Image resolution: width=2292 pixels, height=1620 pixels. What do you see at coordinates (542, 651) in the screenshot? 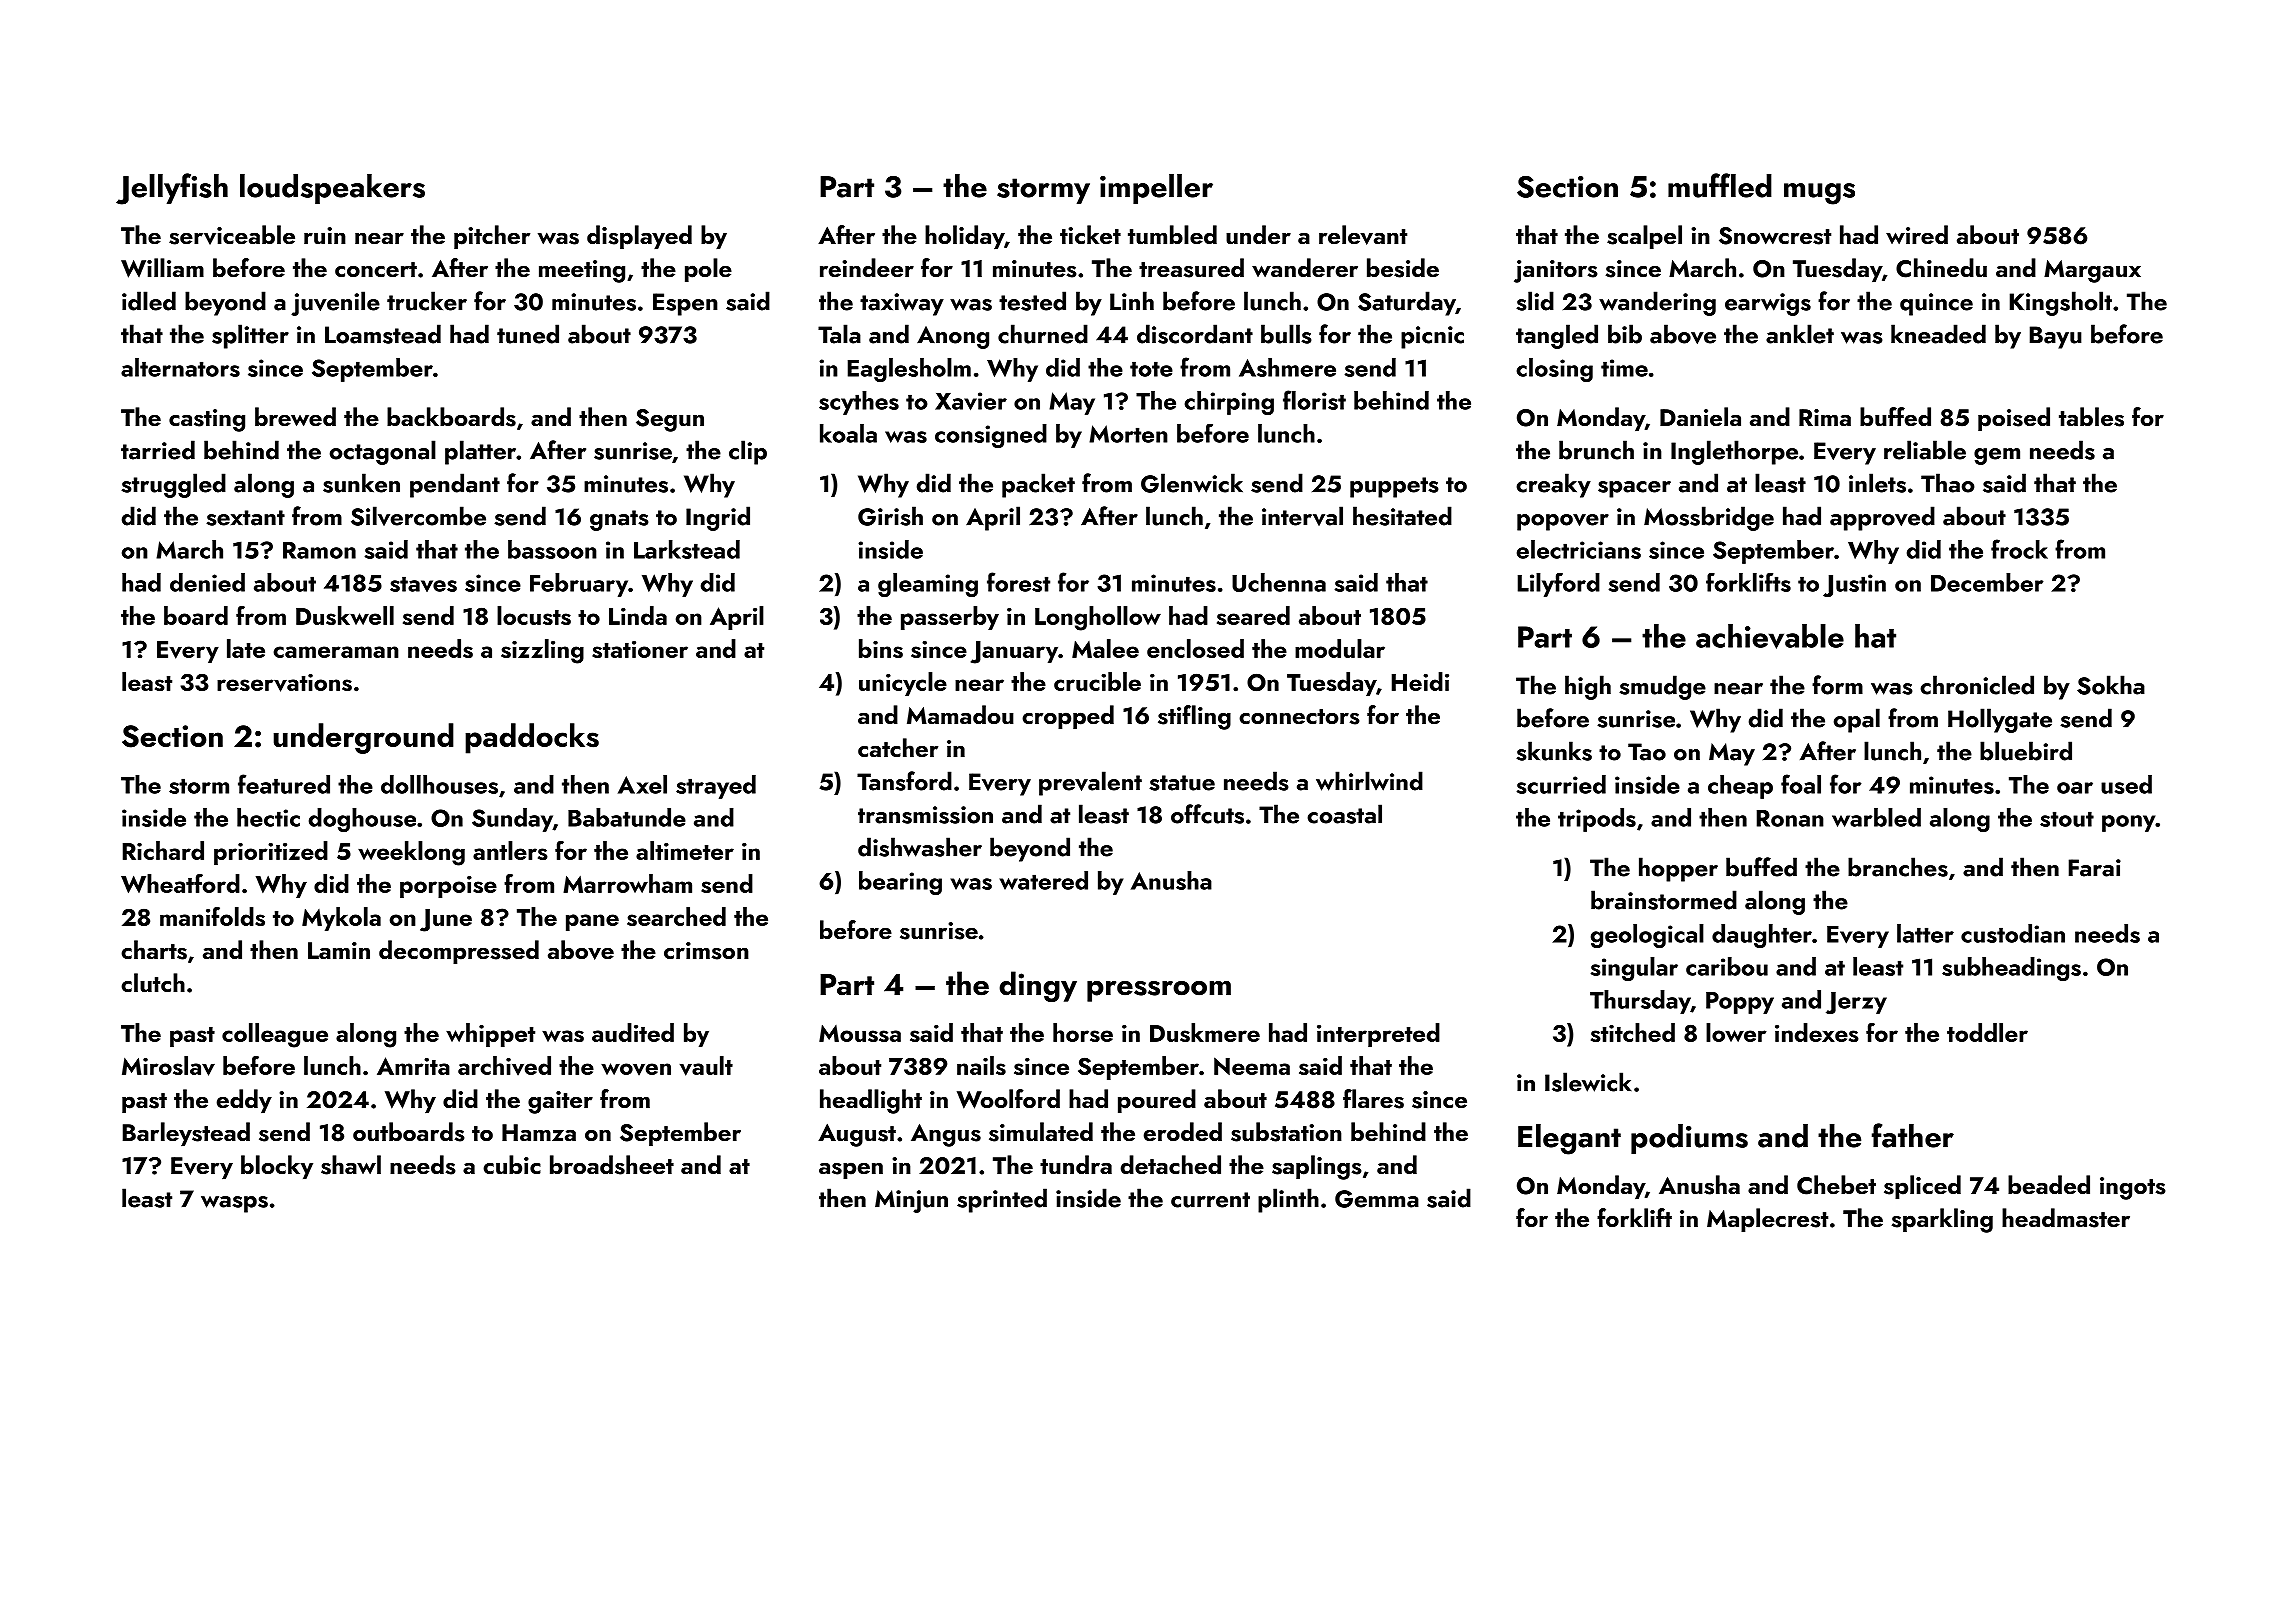
I see `sizzling` at bounding box center [542, 651].
